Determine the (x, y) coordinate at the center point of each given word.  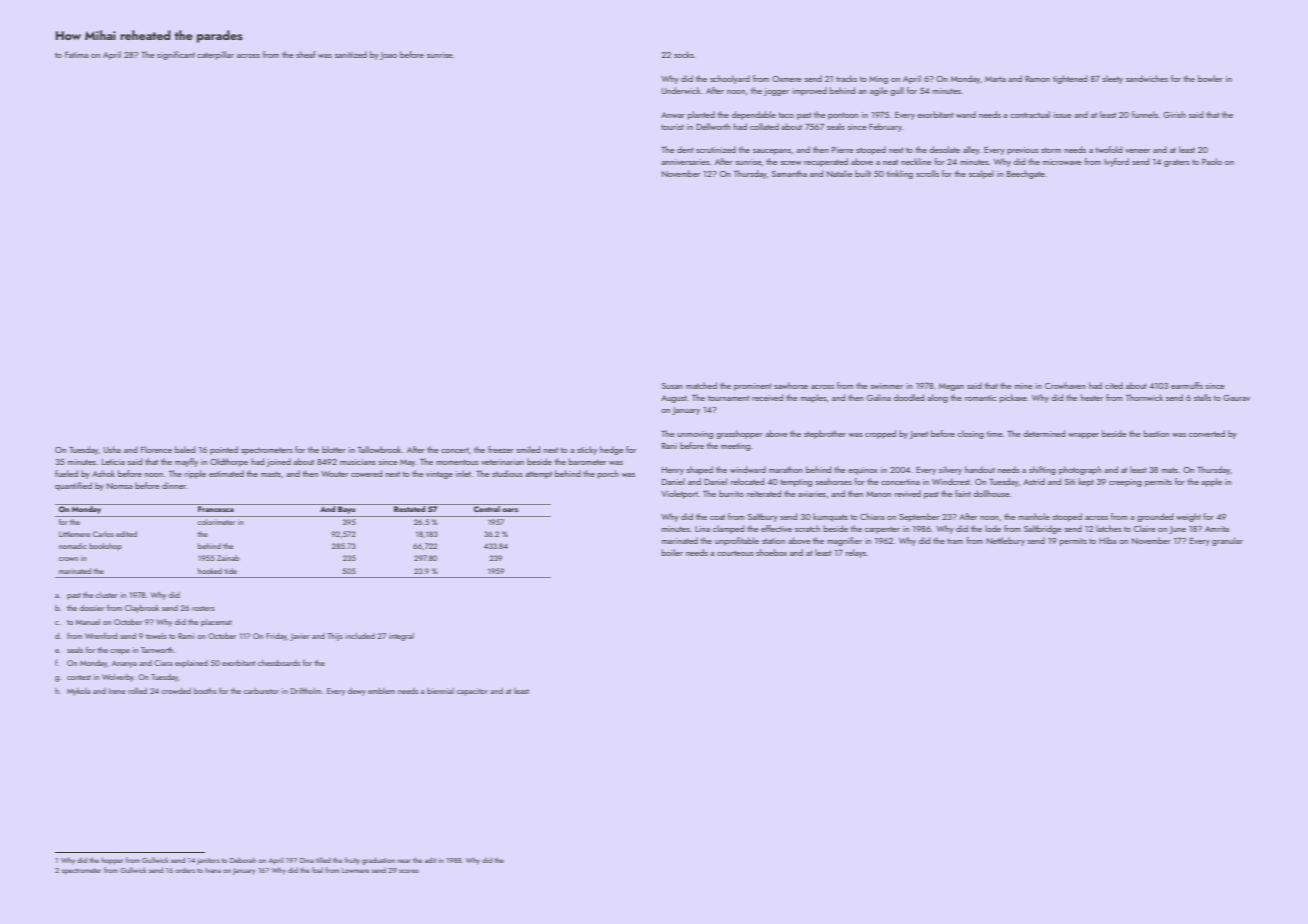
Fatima (76, 55)
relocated (747, 481)
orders (185, 870)
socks (684, 54)
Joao (388, 56)
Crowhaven (1065, 385)
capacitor (472, 692)
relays (856, 553)
